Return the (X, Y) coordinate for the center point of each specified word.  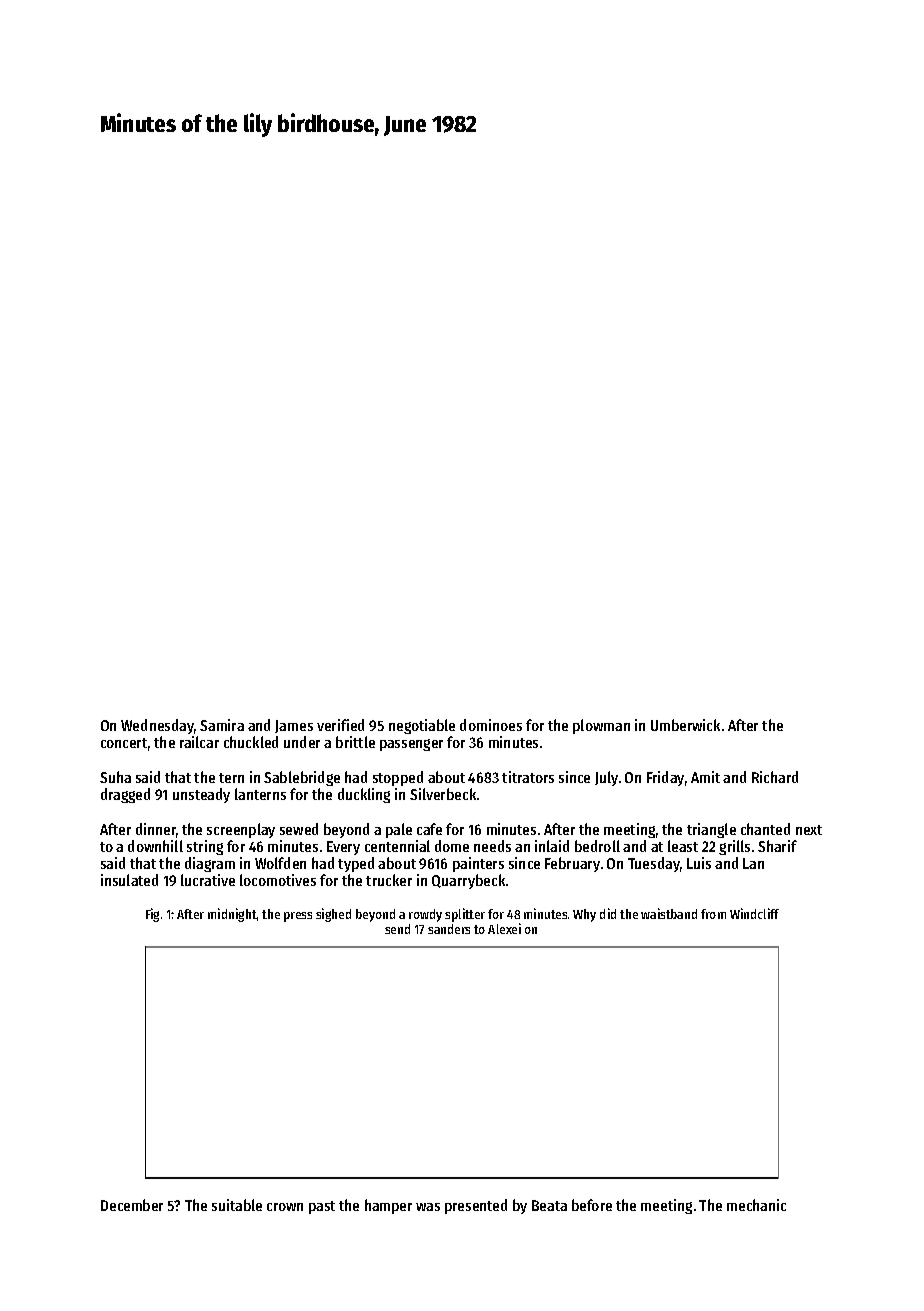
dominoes (491, 725)
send (397, 929)
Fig (152, 915)
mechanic (756, 1205)
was (428, 1207)
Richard (775, 777)
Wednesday (157, 726)
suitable (237, 1205)
